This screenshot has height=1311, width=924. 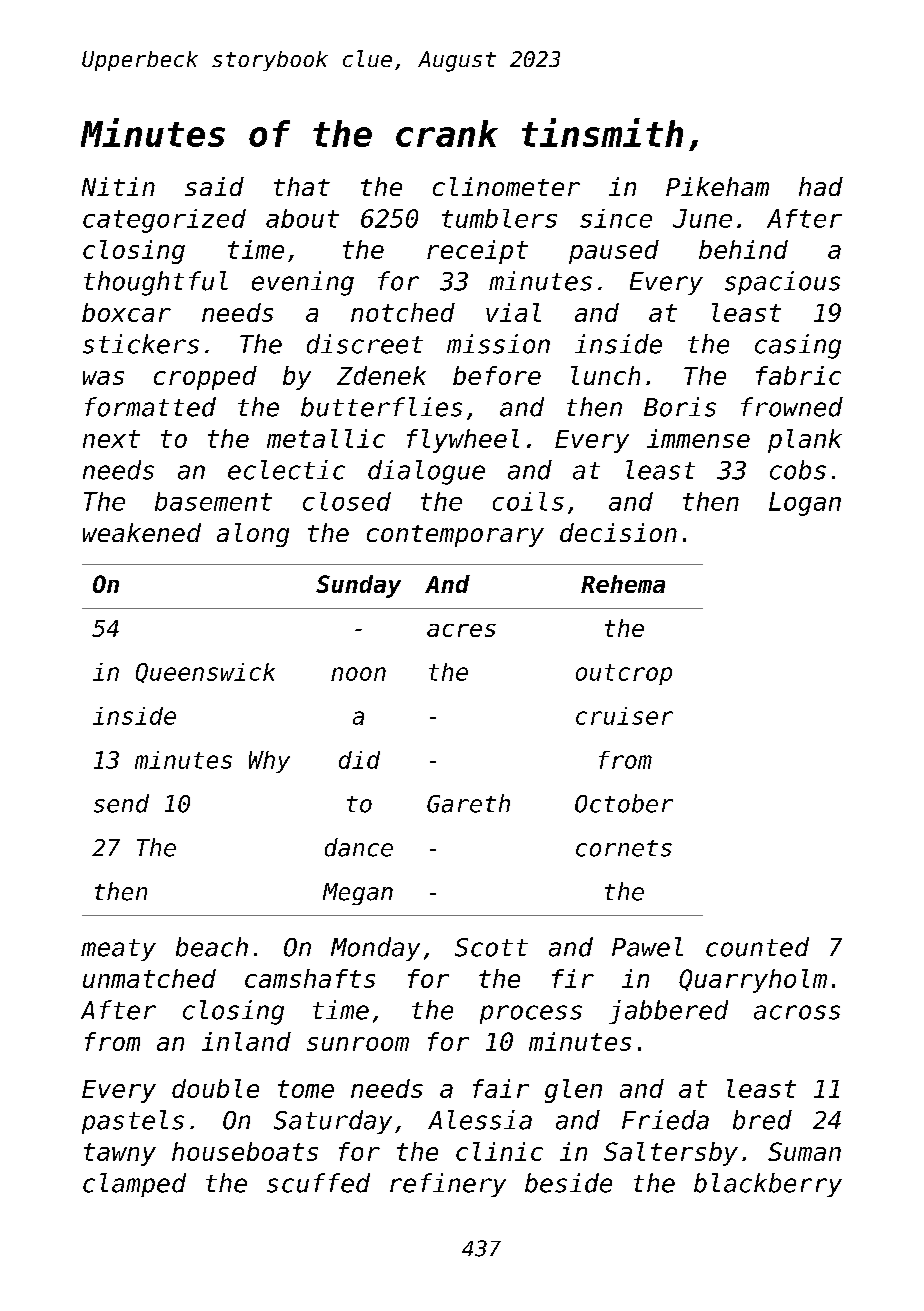 What do you see at coordinates (121, 803) in the screenshot?
I see `send` at bounding box center [121, 803].
